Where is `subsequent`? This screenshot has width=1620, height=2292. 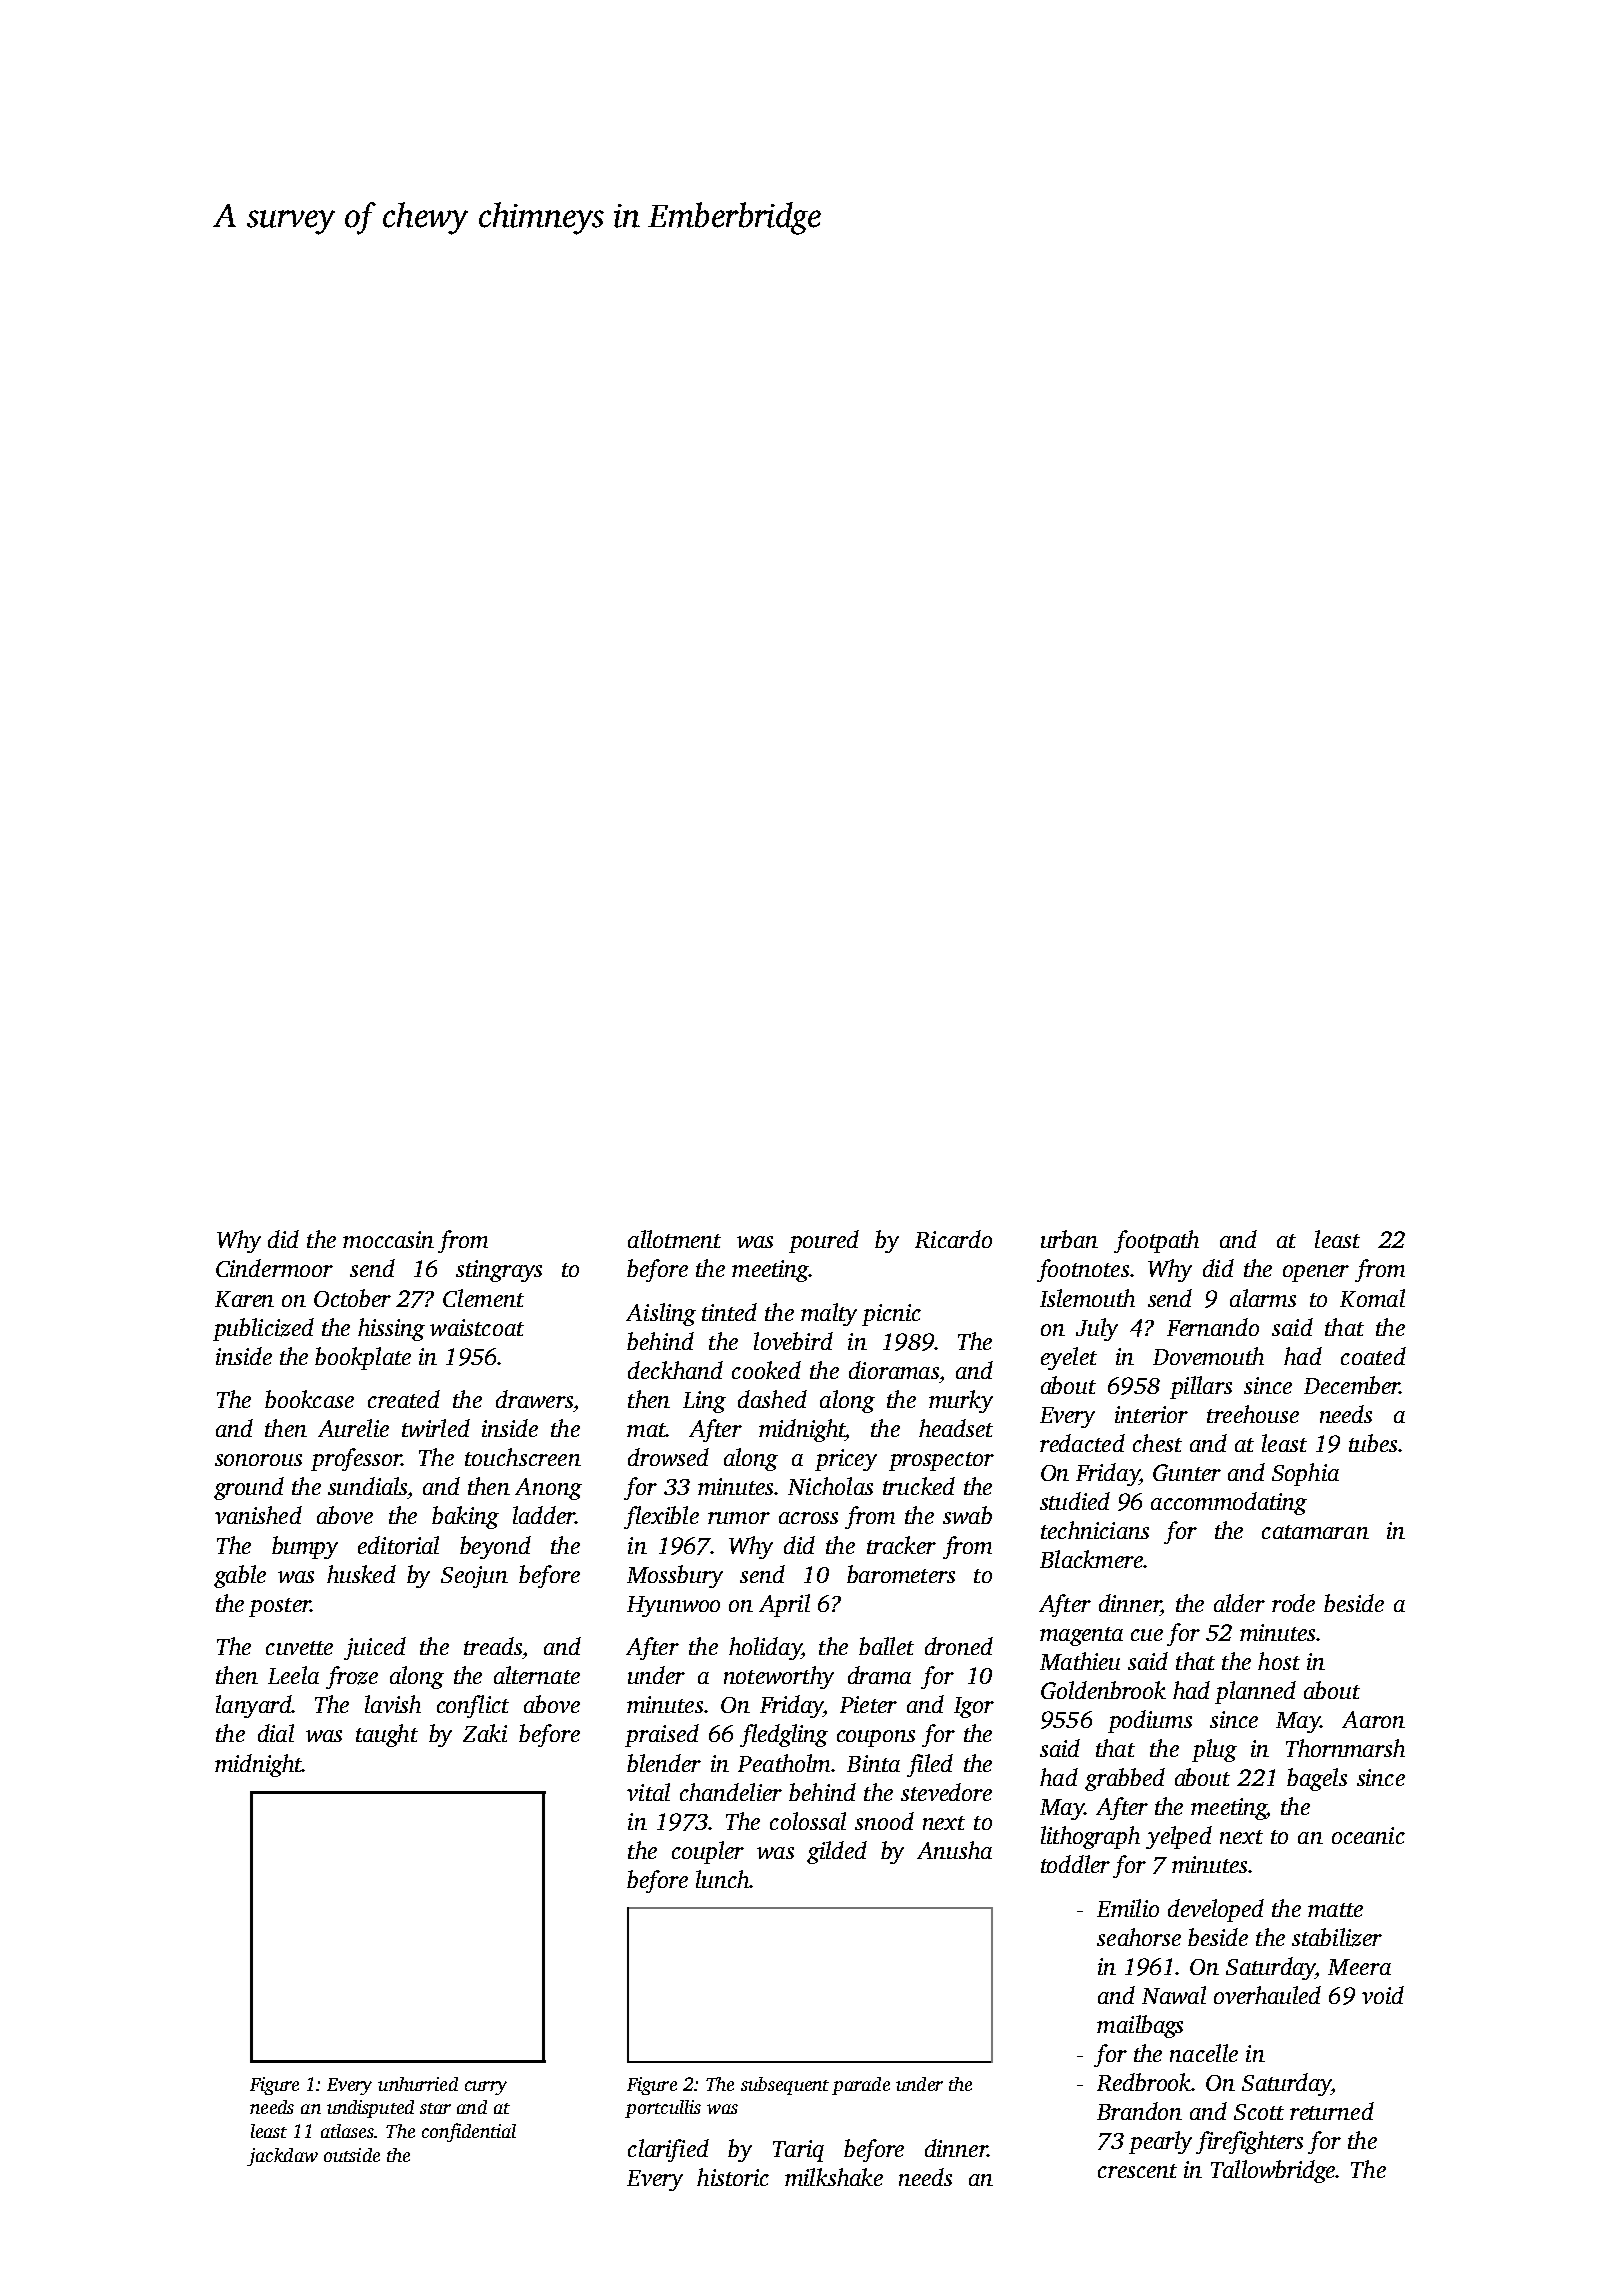
subsequent is located at coordinates (785, 2086).
